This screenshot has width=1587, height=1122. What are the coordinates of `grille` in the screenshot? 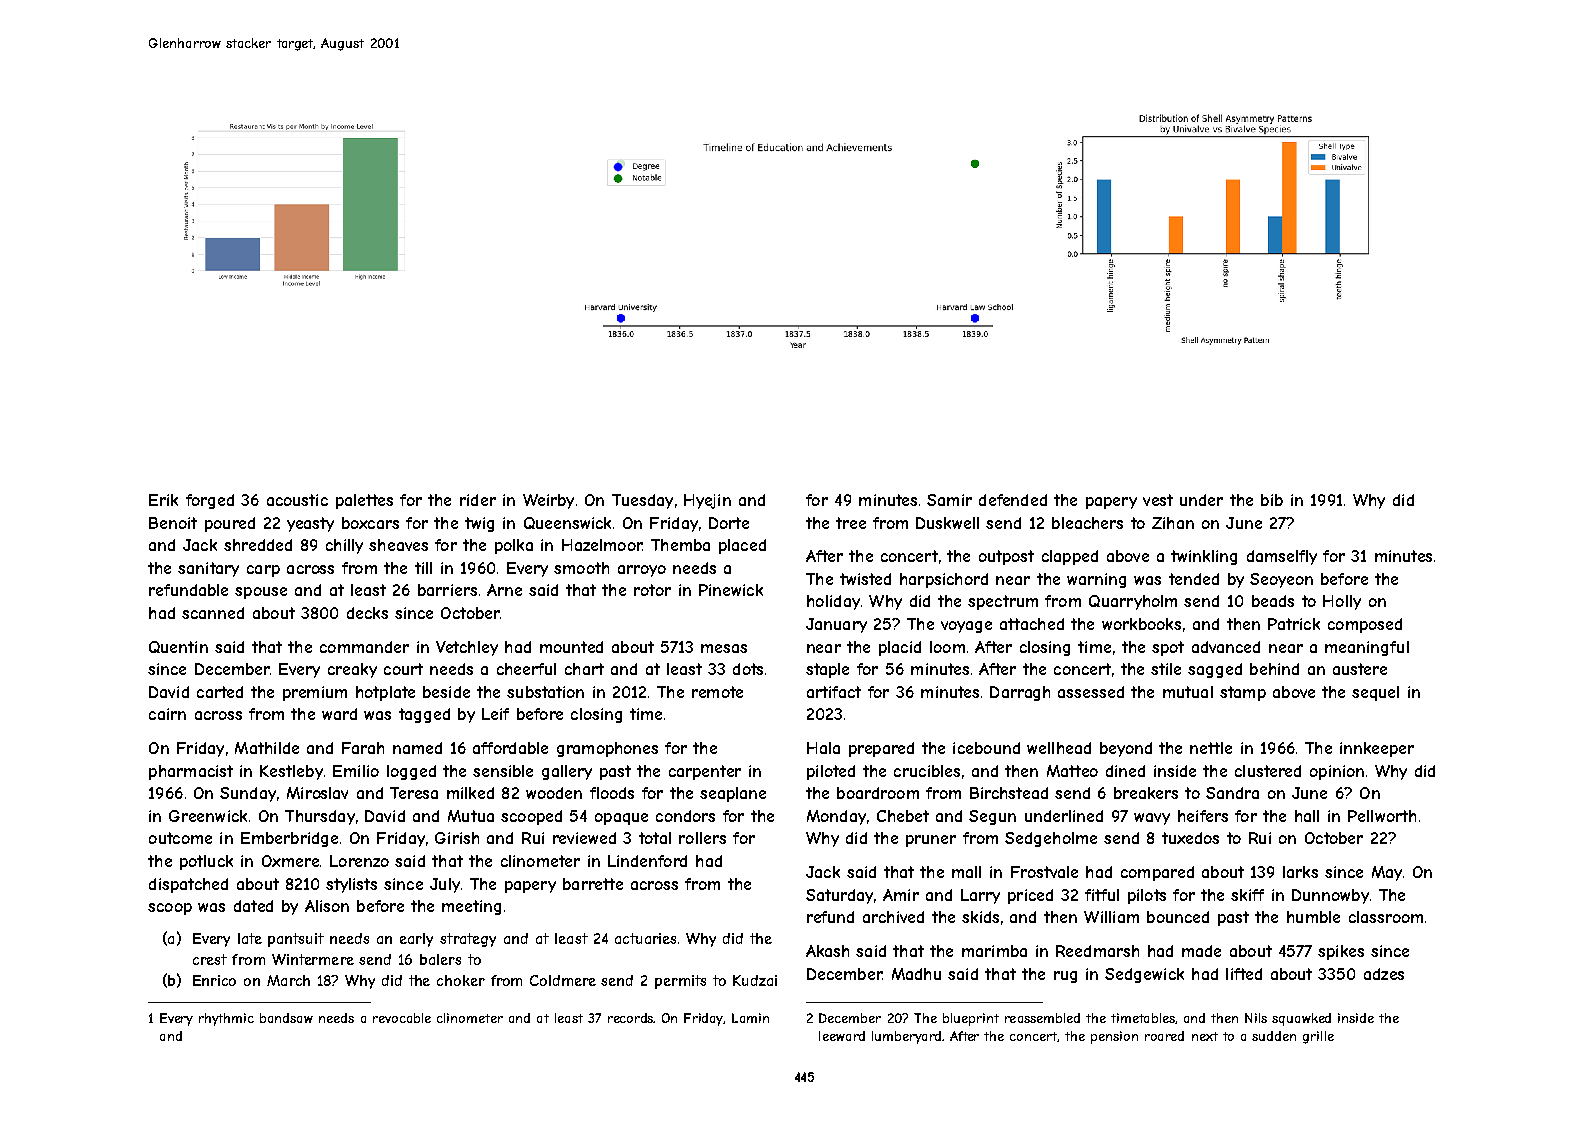 It's located at (1318, 1037).
